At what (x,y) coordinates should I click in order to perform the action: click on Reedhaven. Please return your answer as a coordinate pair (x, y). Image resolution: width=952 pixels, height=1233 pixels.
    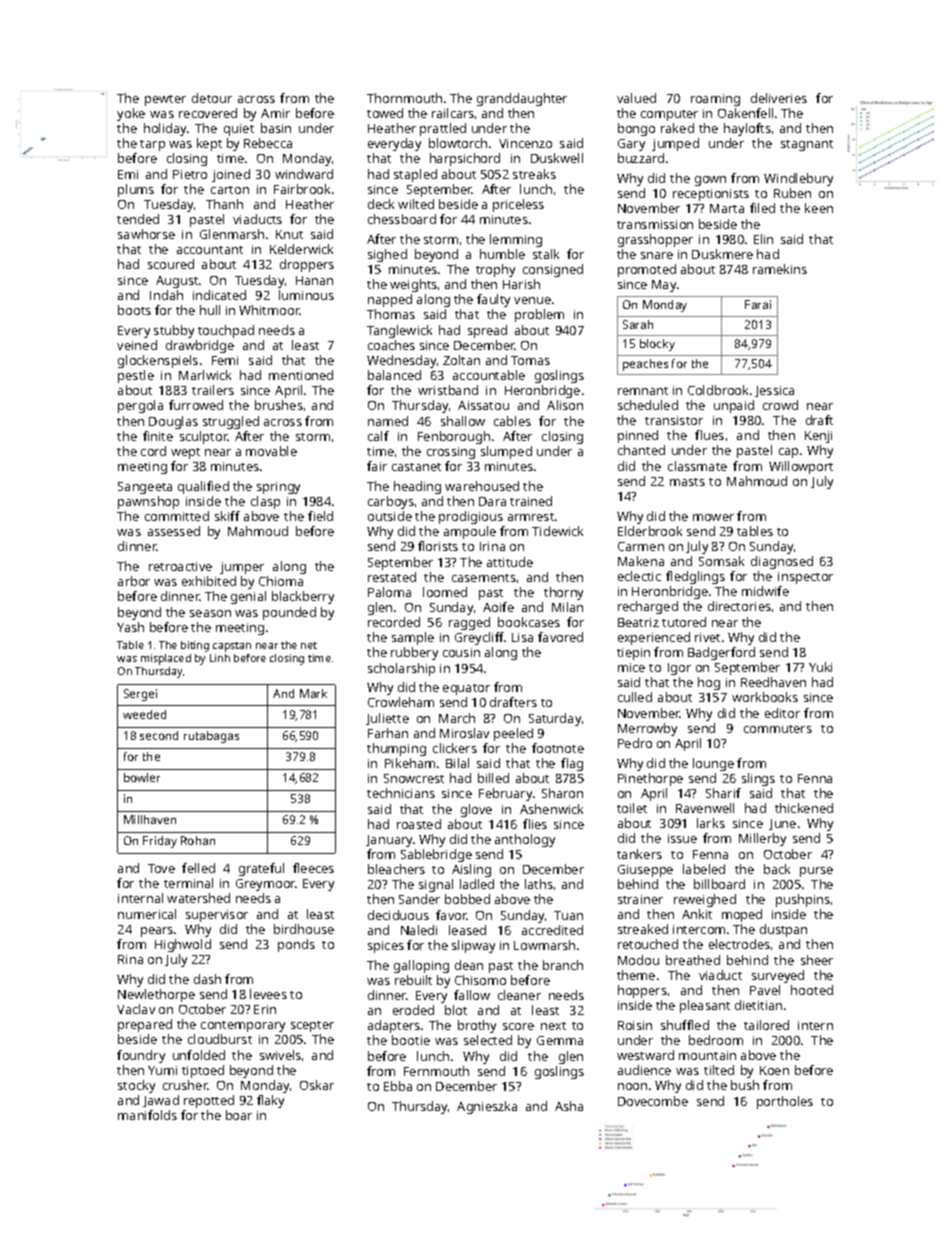
    Looking at the image, I should click on (773, 682).
